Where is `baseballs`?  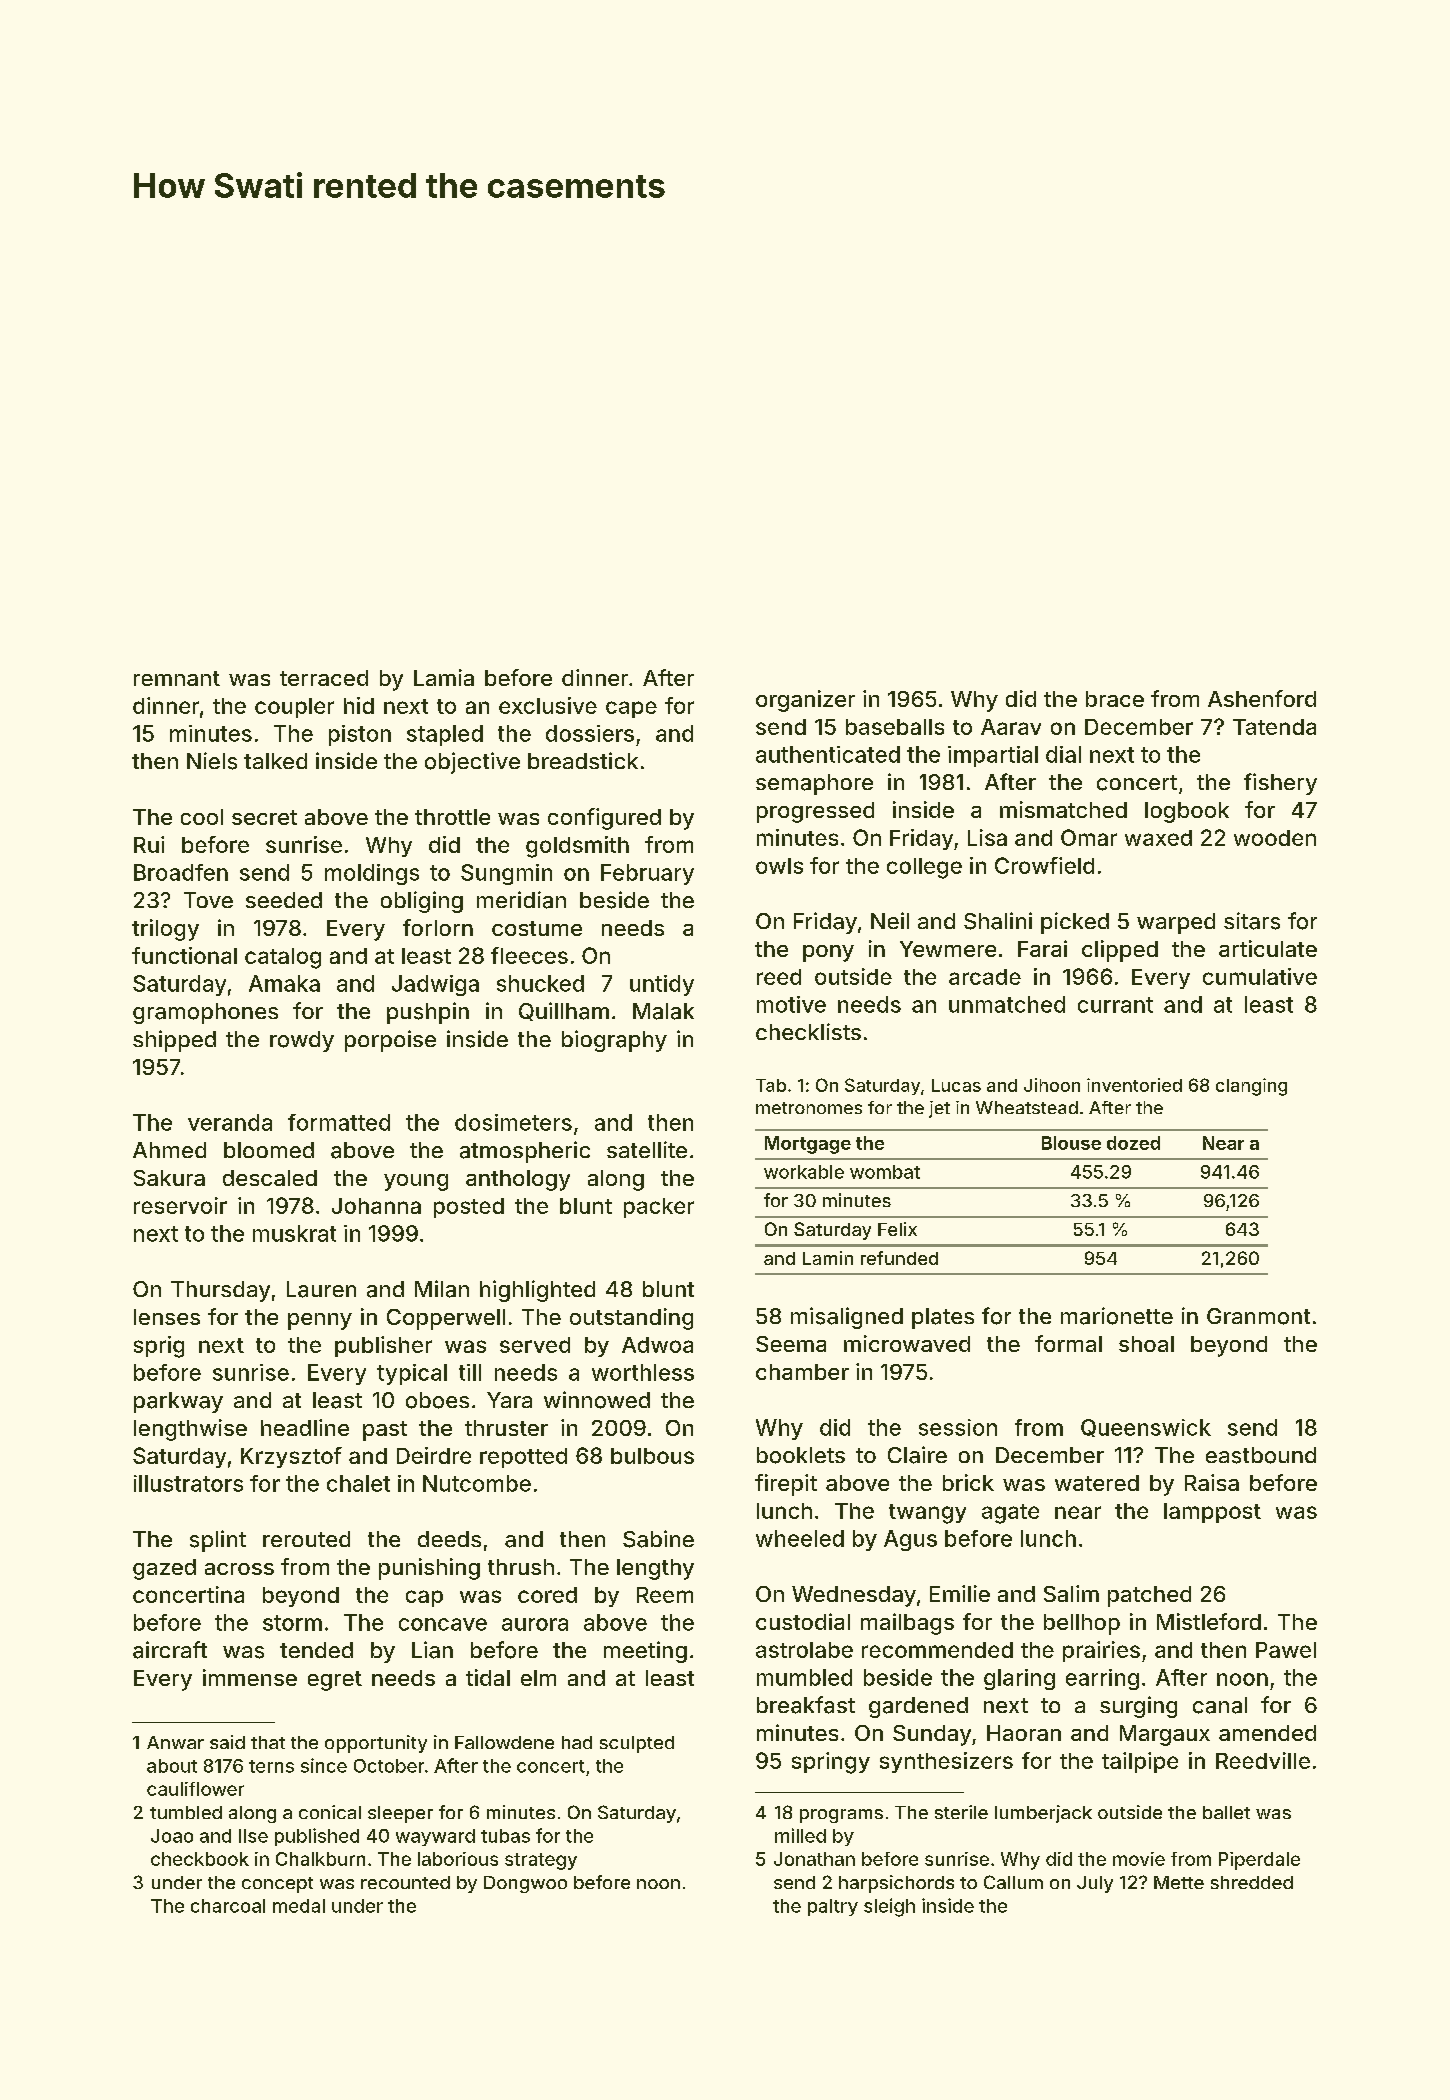 baseballs is located at coordinates (895, 727).
